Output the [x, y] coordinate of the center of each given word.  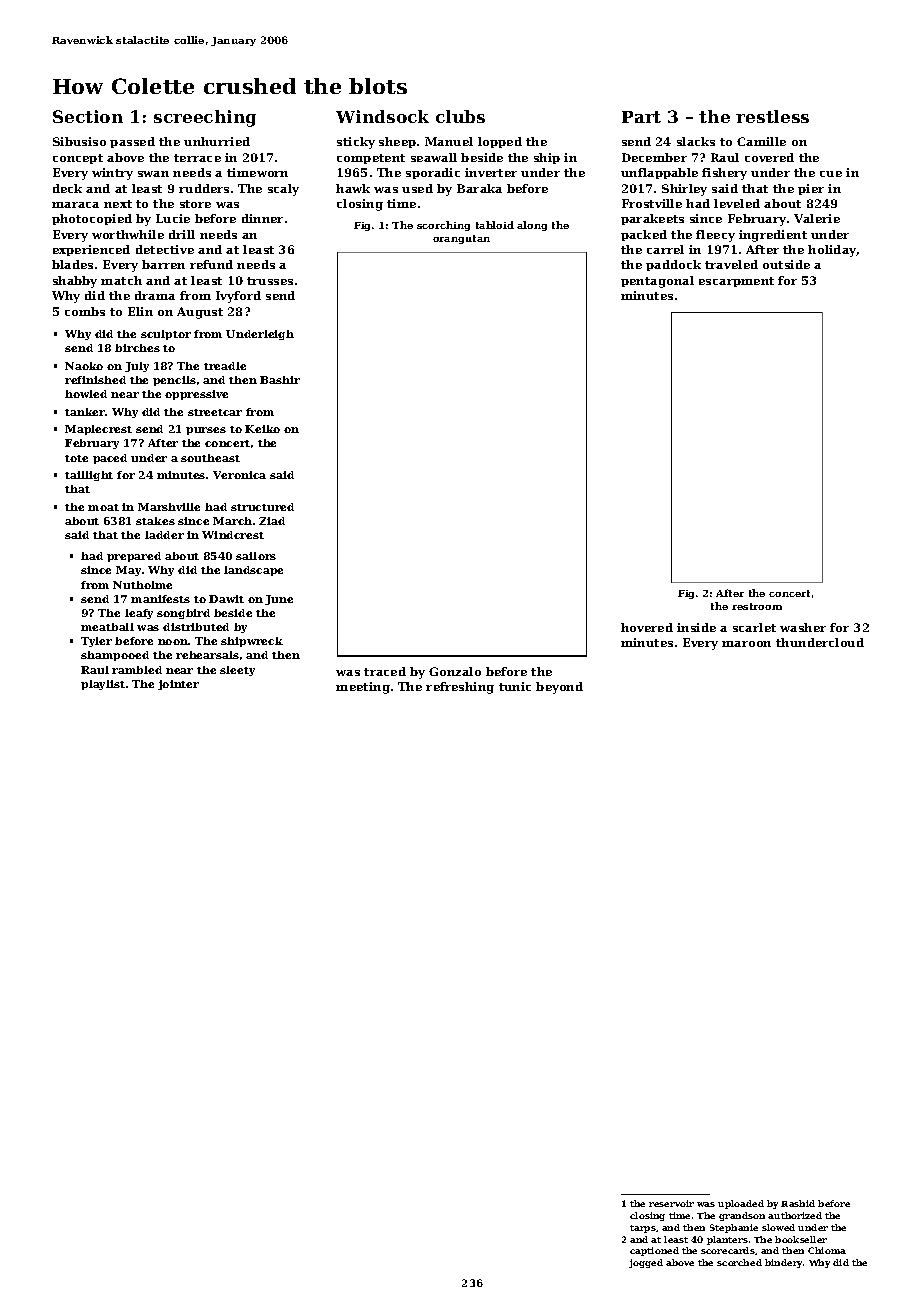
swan [153, 174]
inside [696, 627]
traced [385, 671]
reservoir [671, 1203]
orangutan [461, 239]
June [279, 600]
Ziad [272, 521]
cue [831, 174]
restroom [757, 606]
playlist [103, 685]
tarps [643, 1229]
